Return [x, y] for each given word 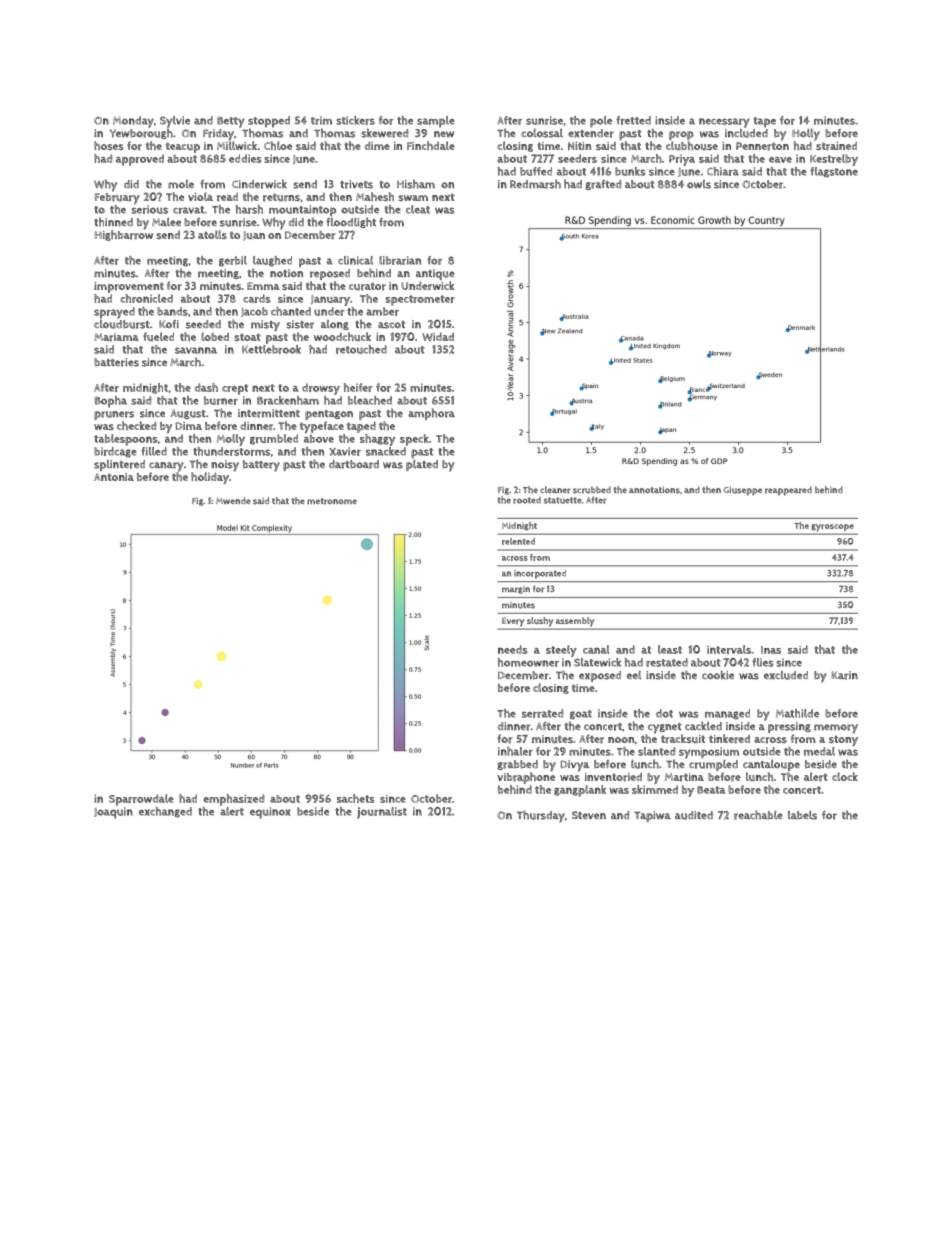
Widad [438, 337]
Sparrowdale [141, 800]
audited [694, 815]
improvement [129, 287]
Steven [589, 815]
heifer [358, 387]
